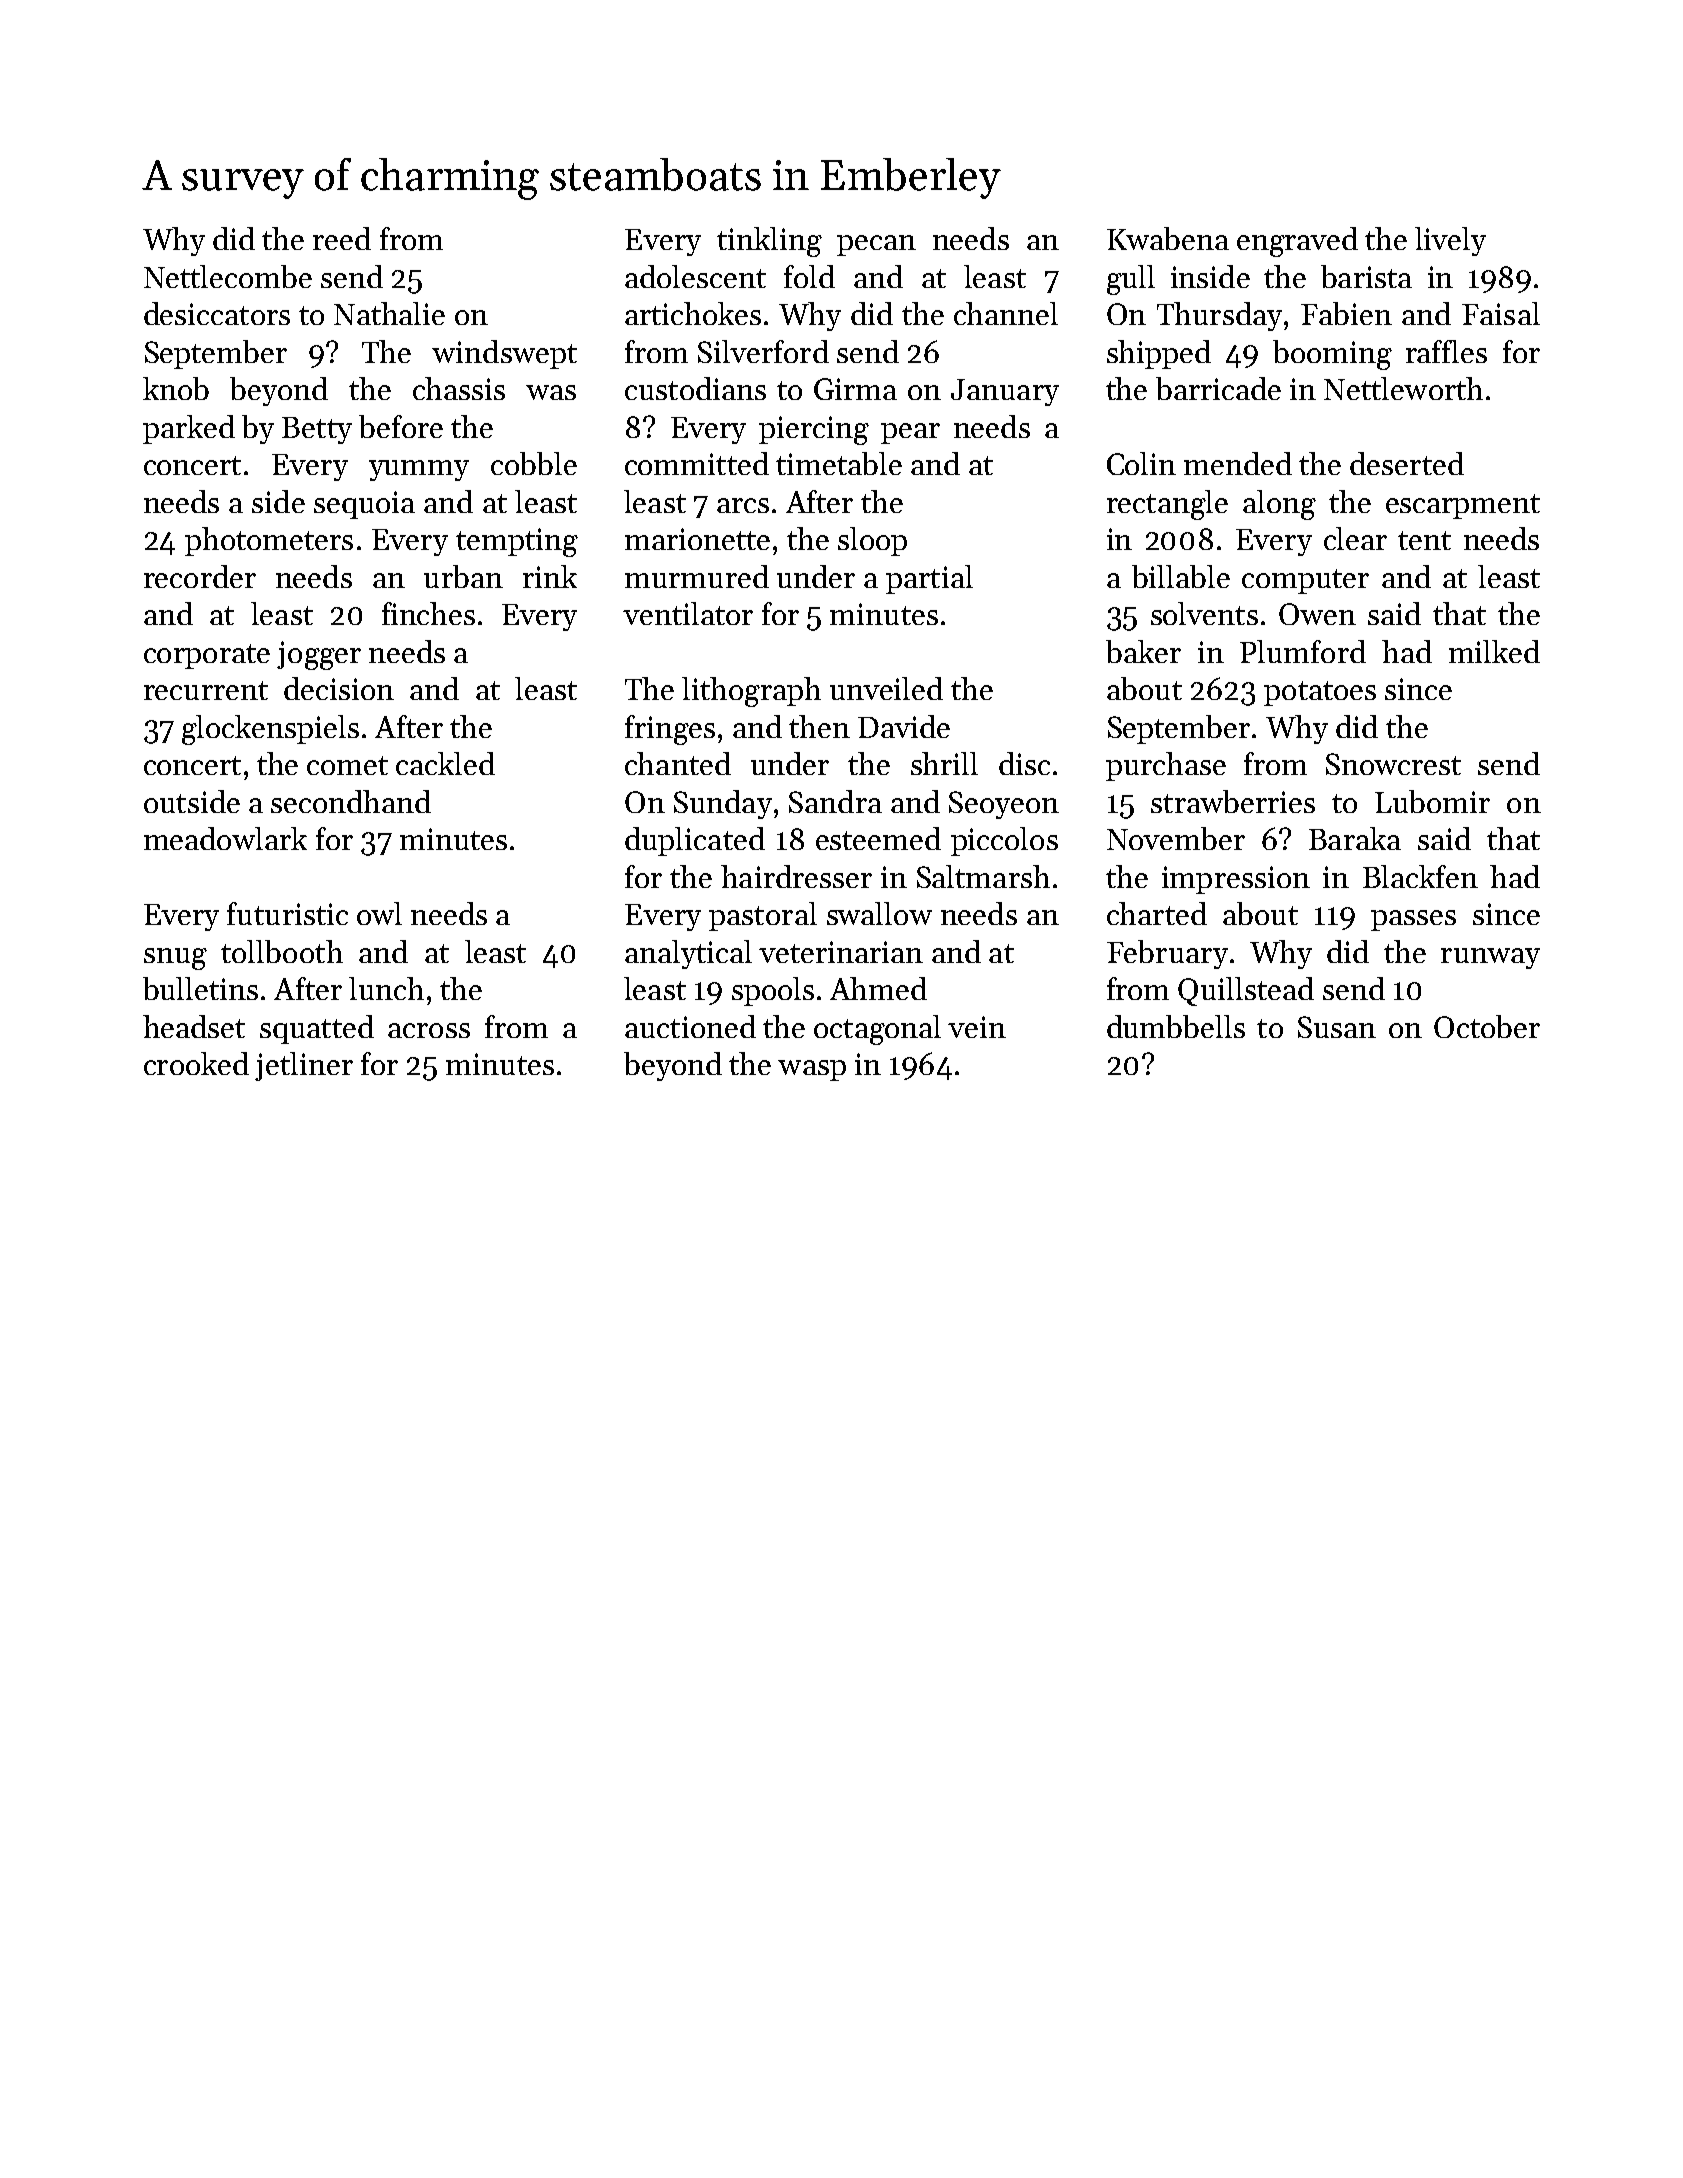 This page has height=2178, width=1683. I want to click on corporate, so click(207, 656).
